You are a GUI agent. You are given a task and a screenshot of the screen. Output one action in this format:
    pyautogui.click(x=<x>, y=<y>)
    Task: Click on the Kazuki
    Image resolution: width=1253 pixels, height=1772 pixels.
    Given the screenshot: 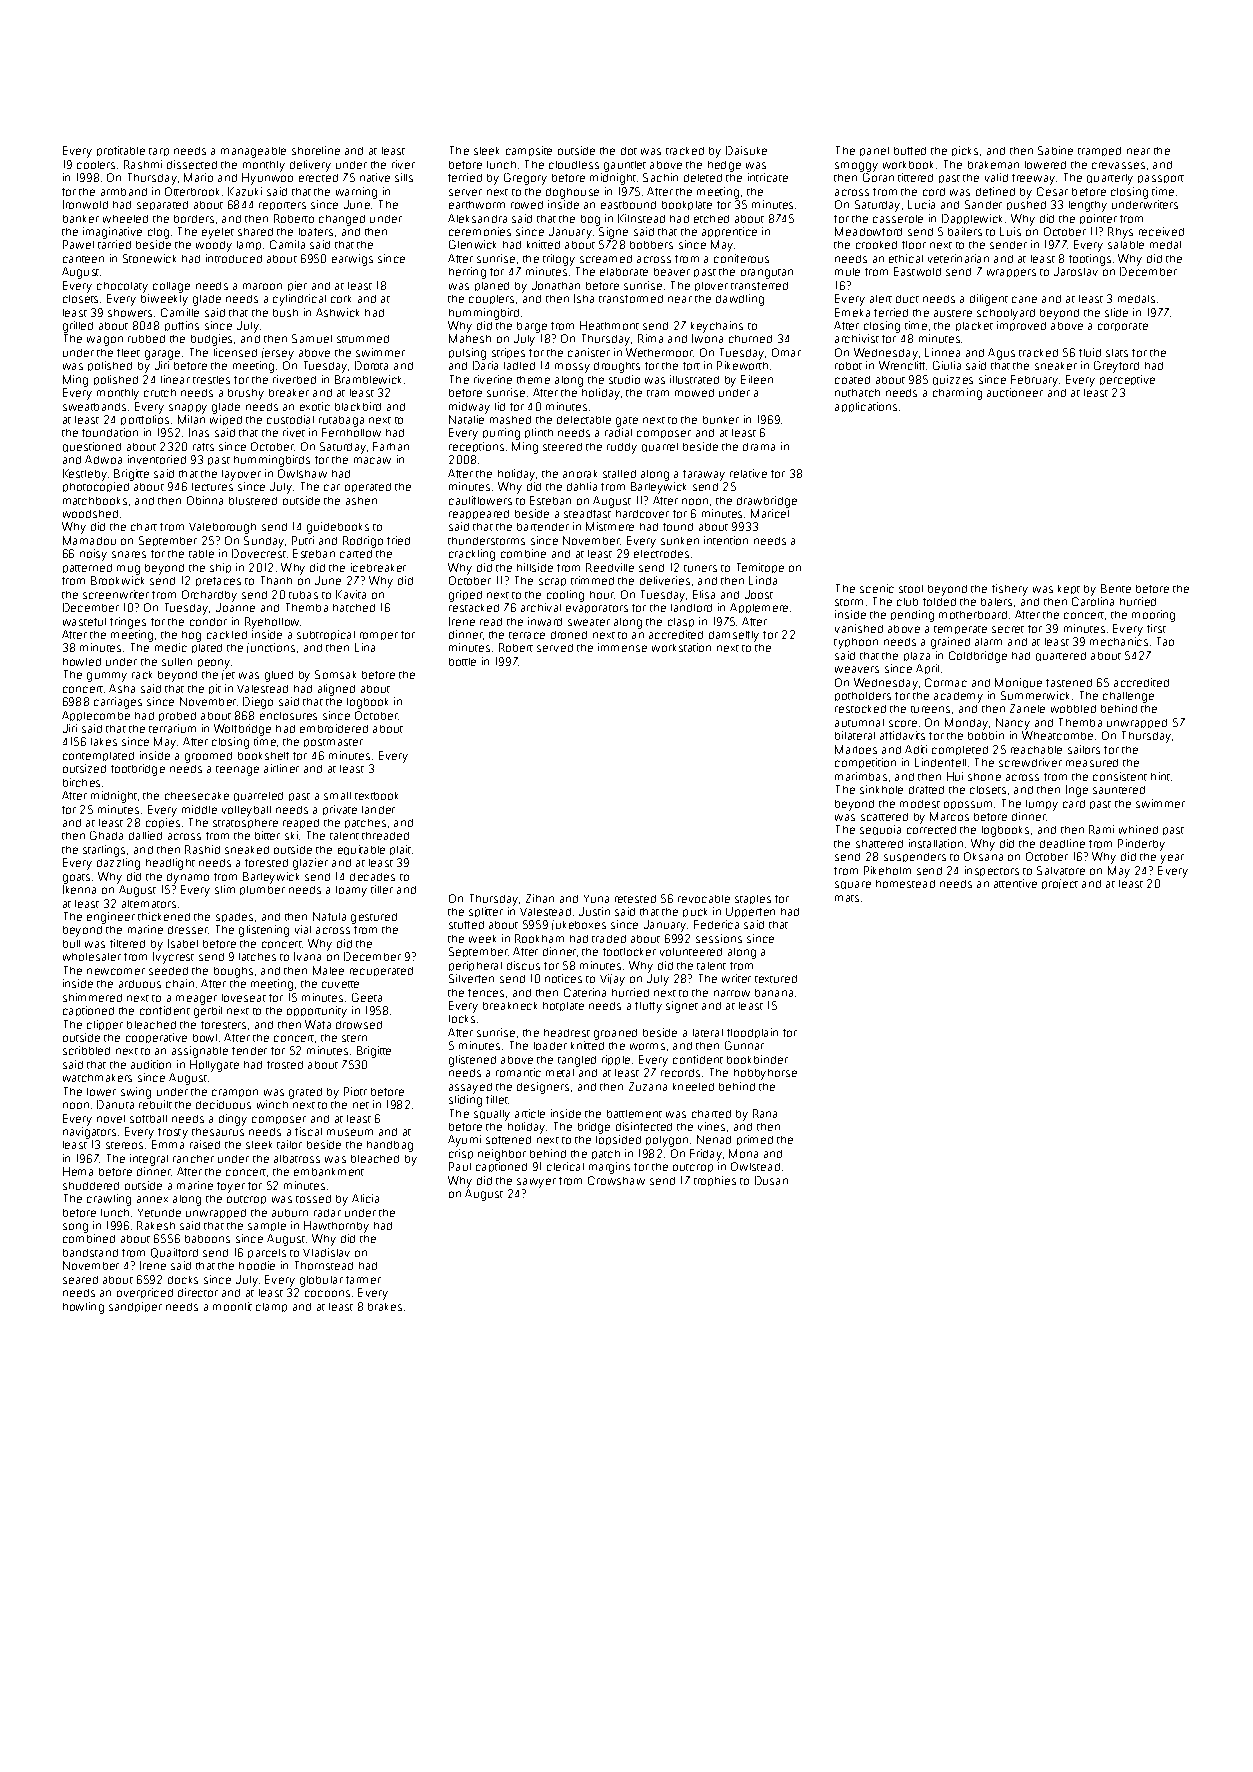 What is the action you would take?
    pyautogui.click(x=245, y=191)
